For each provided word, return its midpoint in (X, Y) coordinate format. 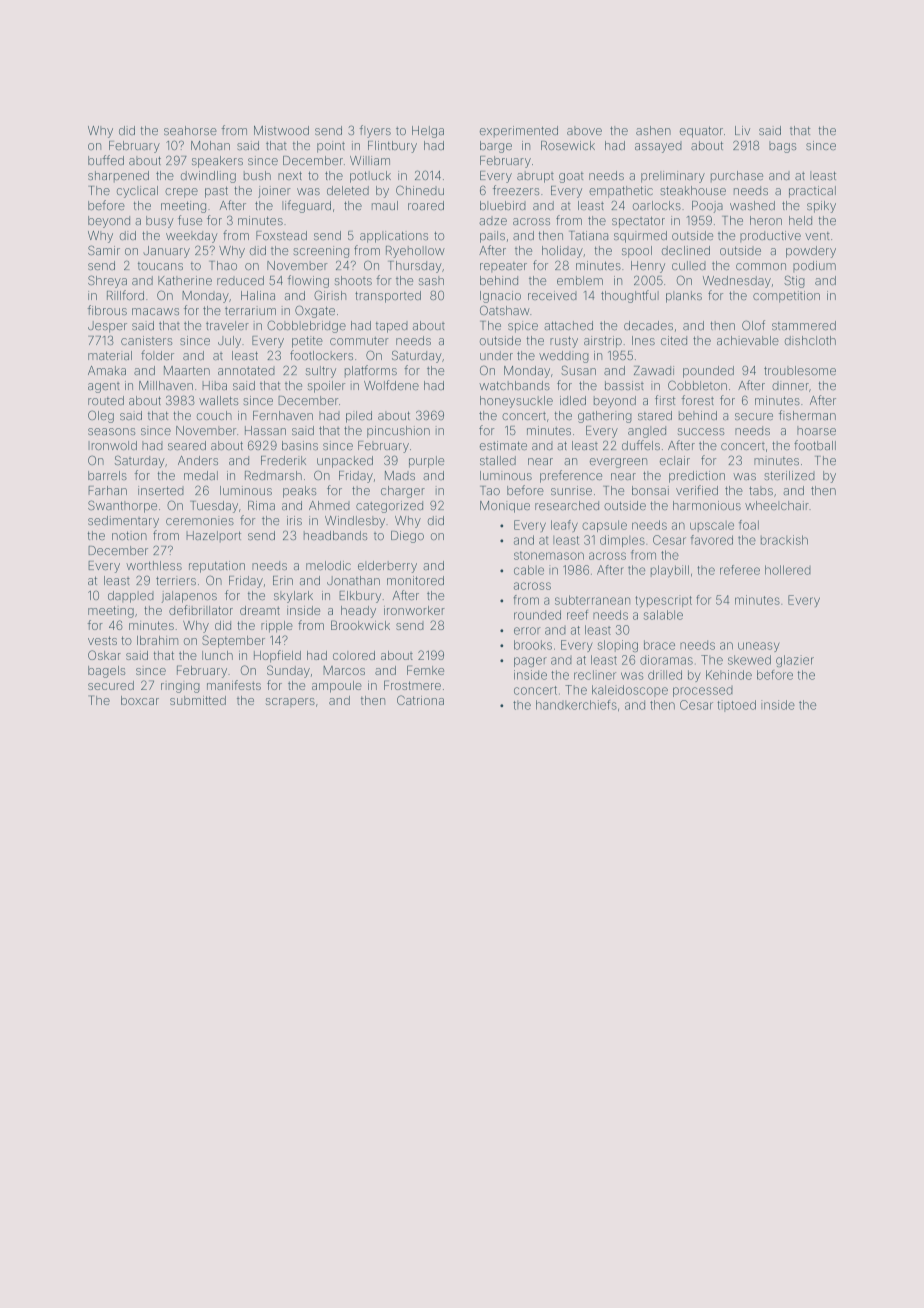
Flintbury (392, 147)
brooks (533, 645)
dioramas (666, 660)
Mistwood (281, 131)
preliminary (673, 177)
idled (573, 400)
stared (655, 416)
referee (740, 570)
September (233, 641)
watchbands (514, 386)
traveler (227, 326)
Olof (753, 325)
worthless (154, 566)
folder (157, 355)
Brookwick (360, 625)
